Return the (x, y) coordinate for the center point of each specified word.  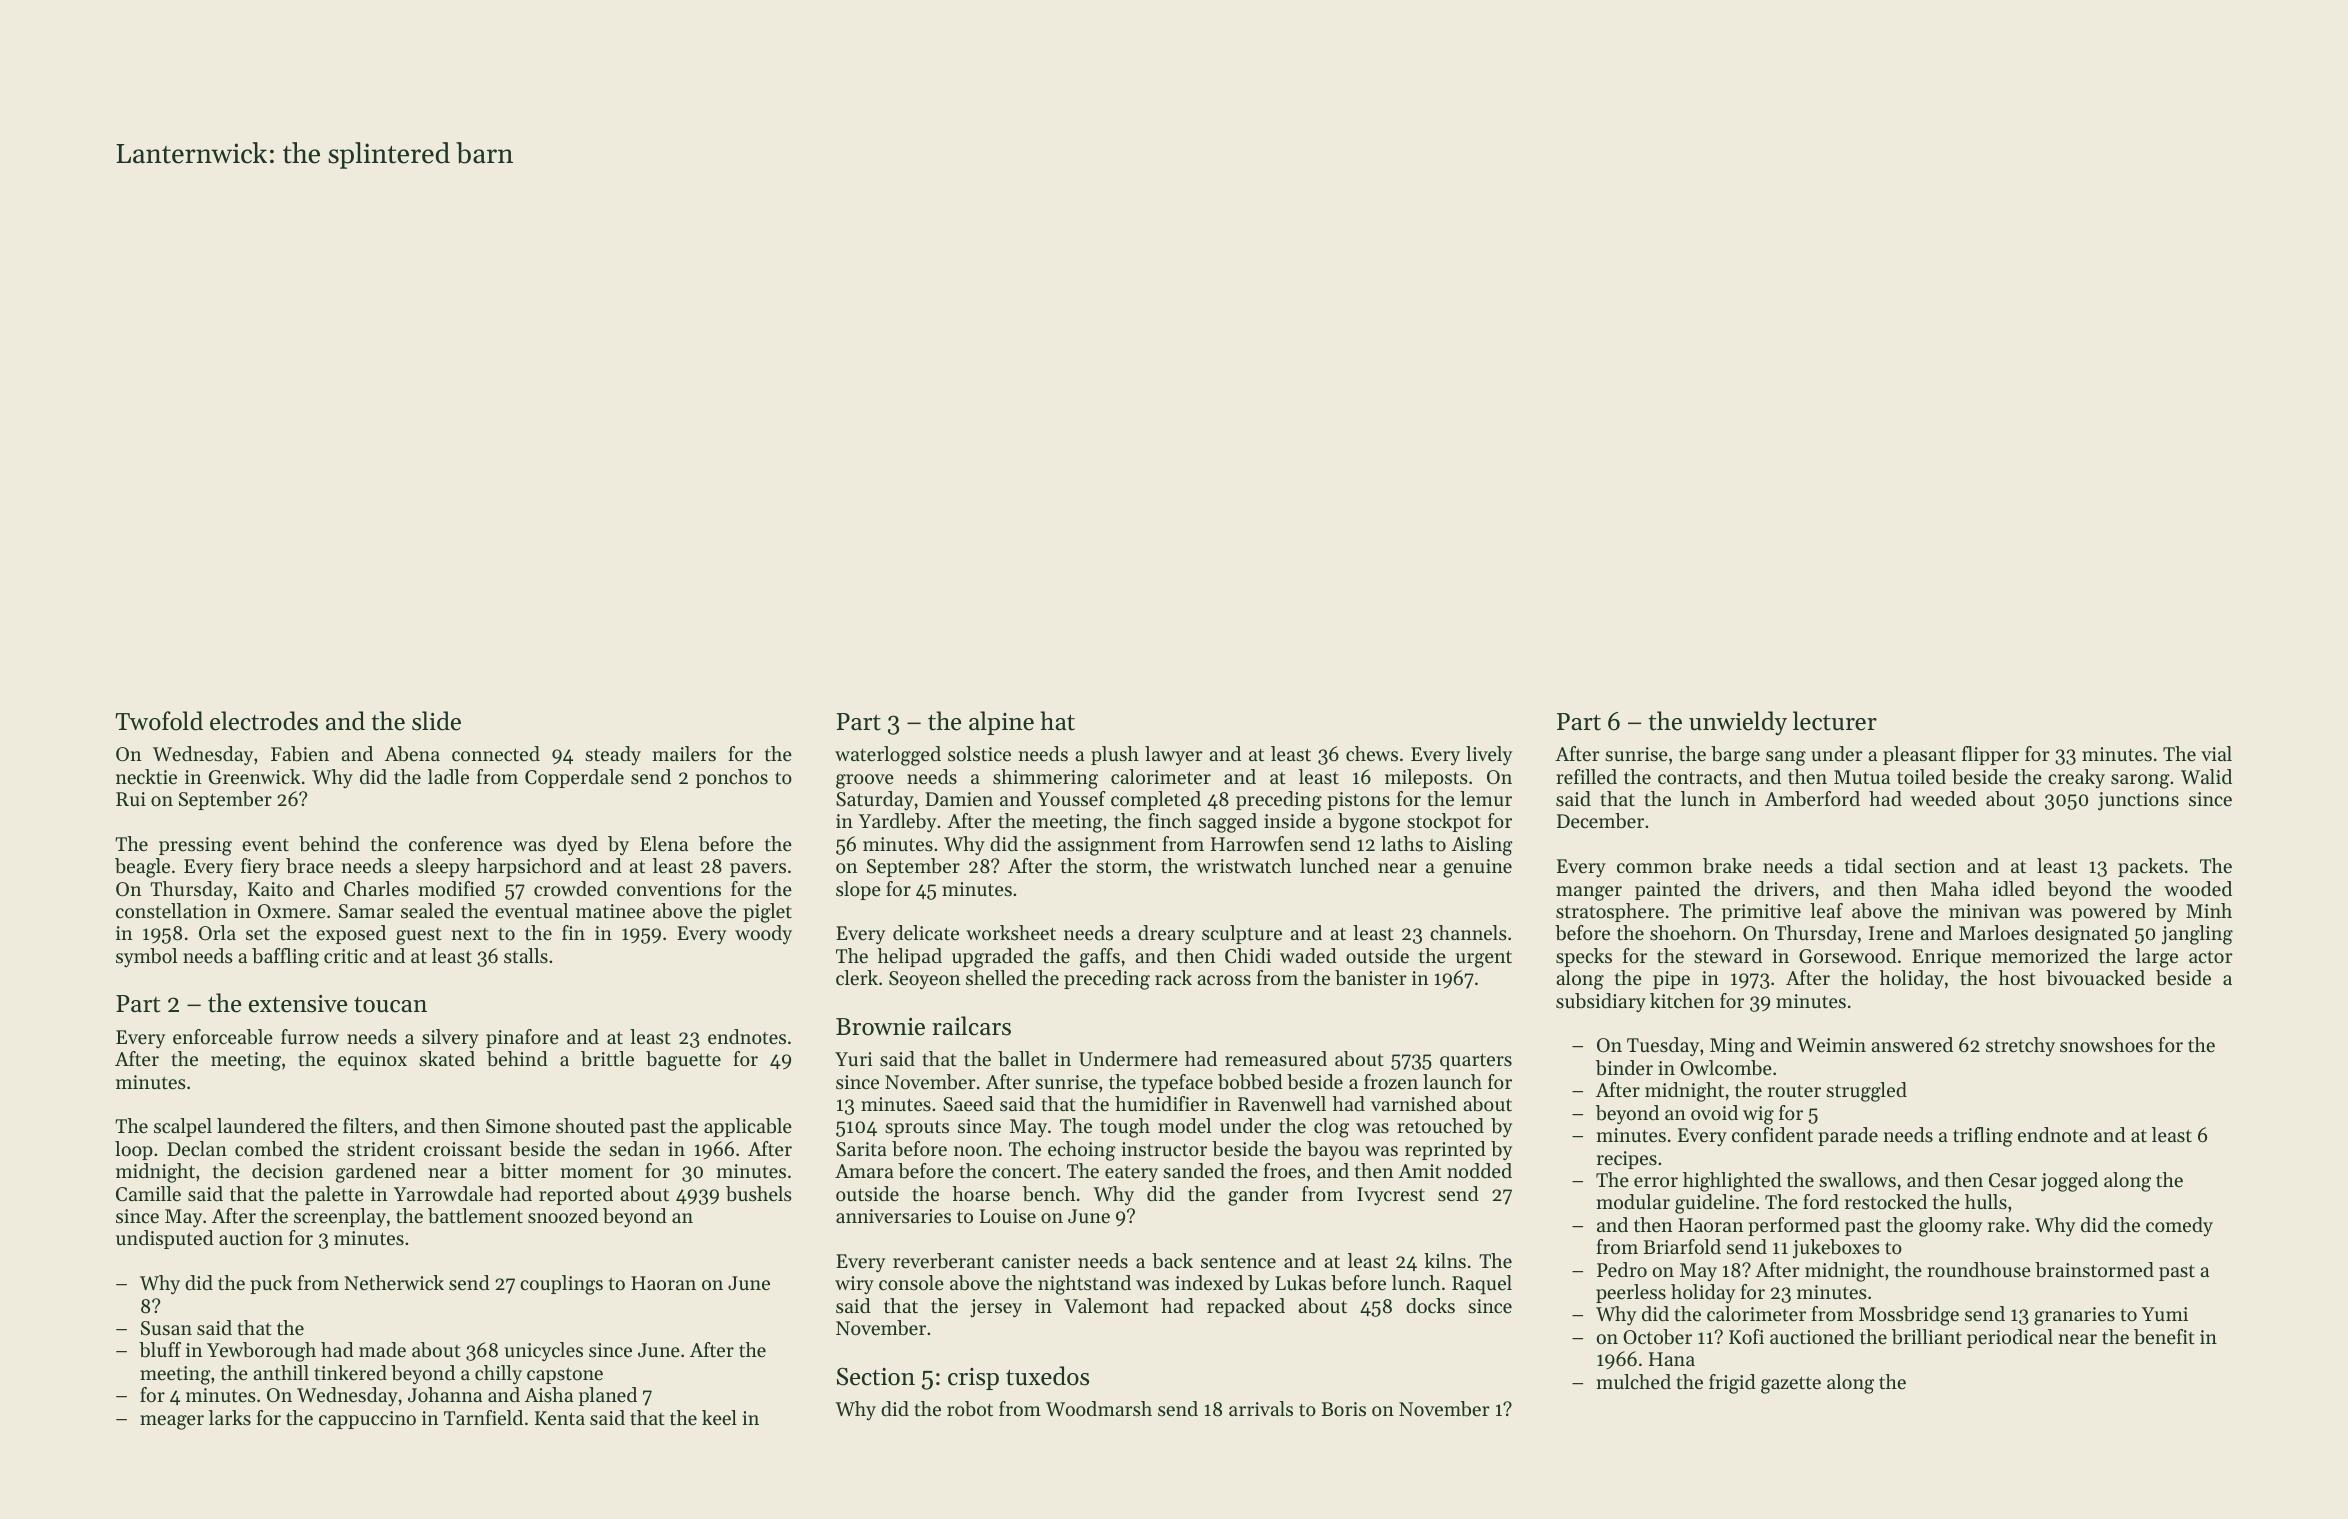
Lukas (1300, 1283)
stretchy (2020, 1047)
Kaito (270, 889)
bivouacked (2095, 978)
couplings (561, 1285)
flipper (1990, 755)
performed (1794, 1226)
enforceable (223, 1037)
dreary (1166, 934)
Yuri (853, 1059)
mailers (684, 754)
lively (1489, 755)
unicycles (544, 1351)
